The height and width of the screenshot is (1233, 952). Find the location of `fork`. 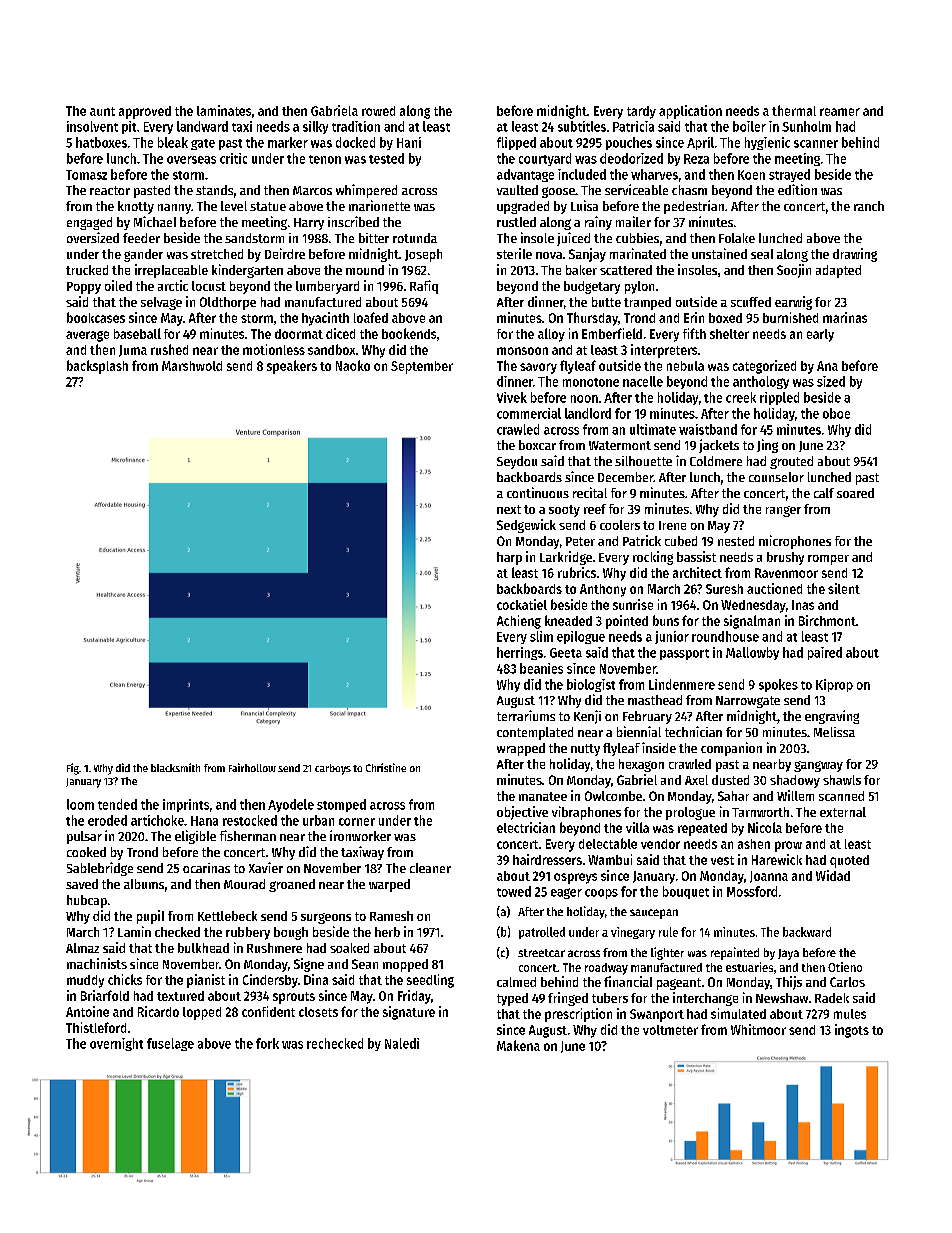

fork is located at coordinates (267, 1043).
